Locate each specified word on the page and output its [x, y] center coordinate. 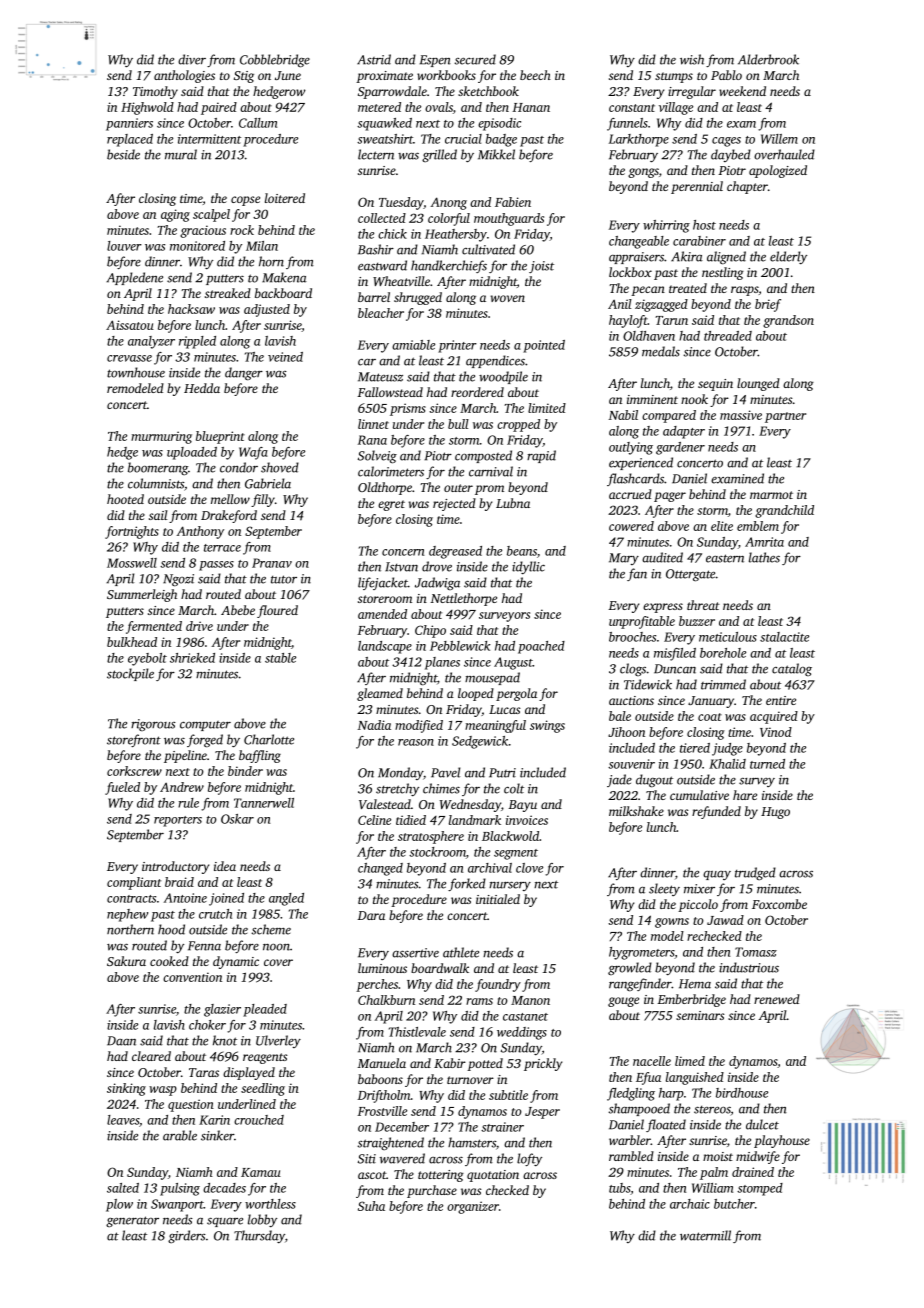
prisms [408, 409]
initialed [498, 899]
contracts [131, 899]
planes [442, 663]
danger [244, 374]
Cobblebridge [275, 61]
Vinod [776, 732]
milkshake [636, 811]
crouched [259, 1120]
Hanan [531, 107]
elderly [788, 257]
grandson [788, 321]
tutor [284, 579]
